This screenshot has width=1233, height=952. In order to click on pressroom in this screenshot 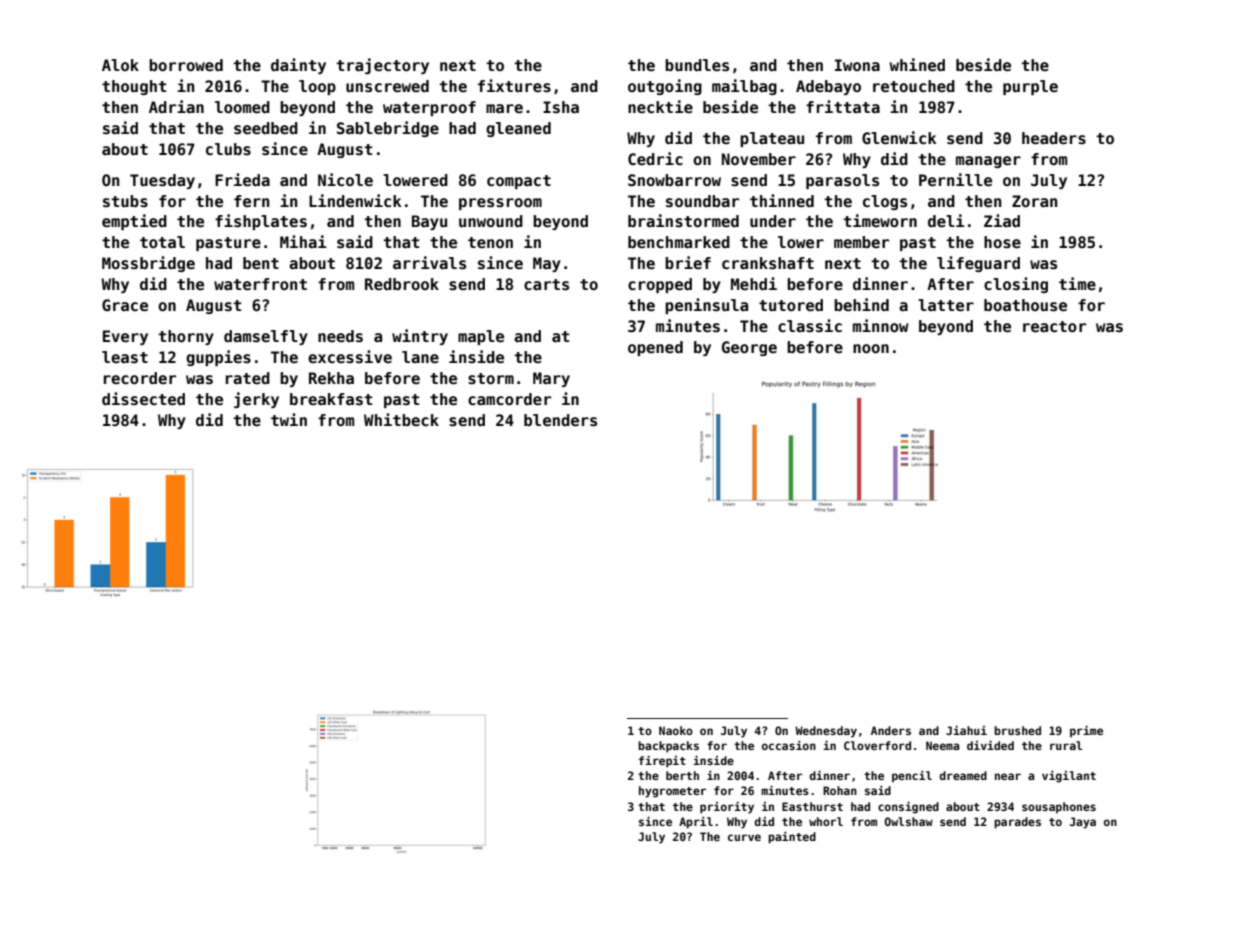, I will do `click(500, 204)`.
